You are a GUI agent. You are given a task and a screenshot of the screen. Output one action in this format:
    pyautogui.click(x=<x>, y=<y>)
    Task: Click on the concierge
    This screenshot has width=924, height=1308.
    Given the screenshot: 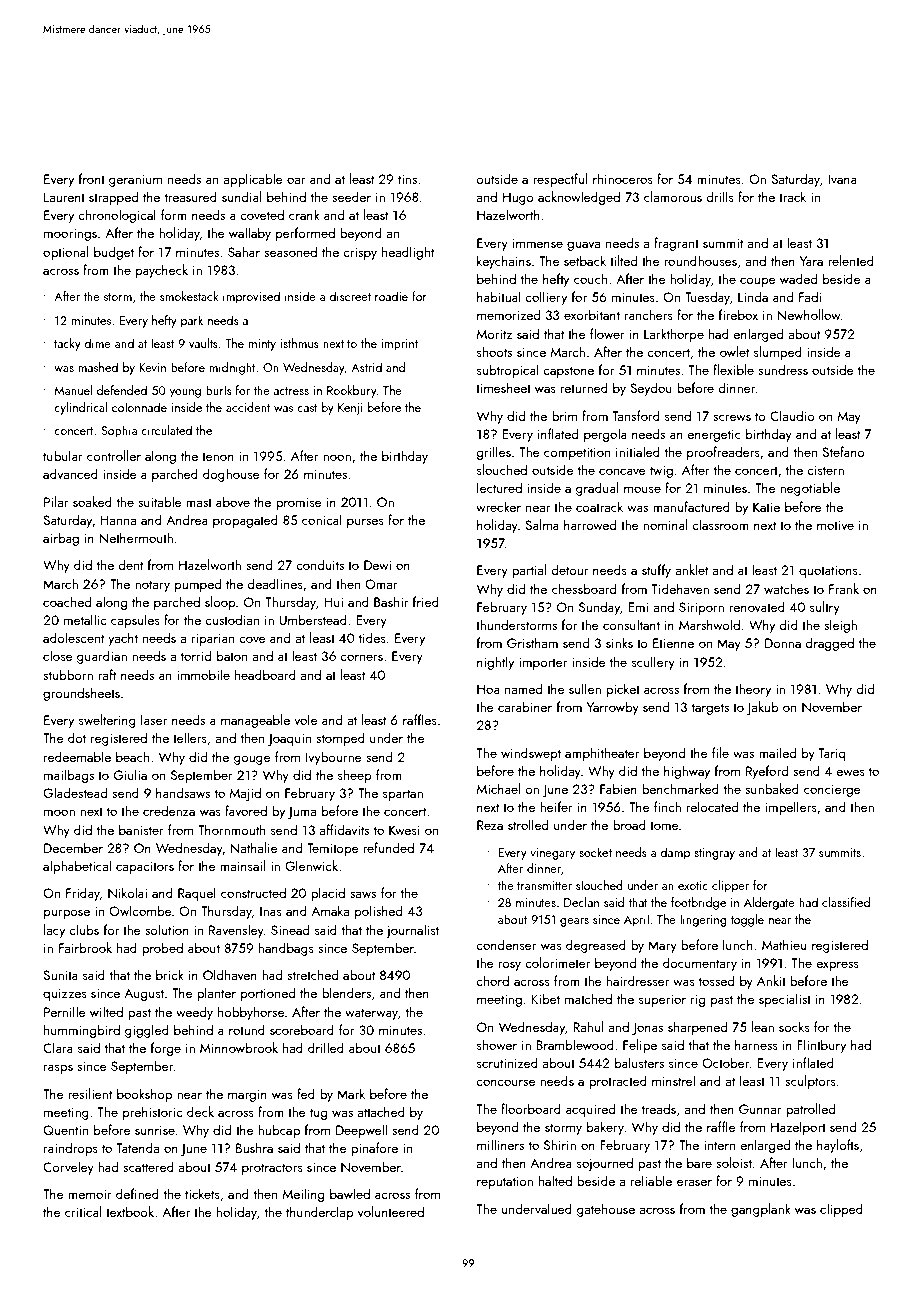 What is the action you would take?
    pyautogui.click(x=832, y=790)
